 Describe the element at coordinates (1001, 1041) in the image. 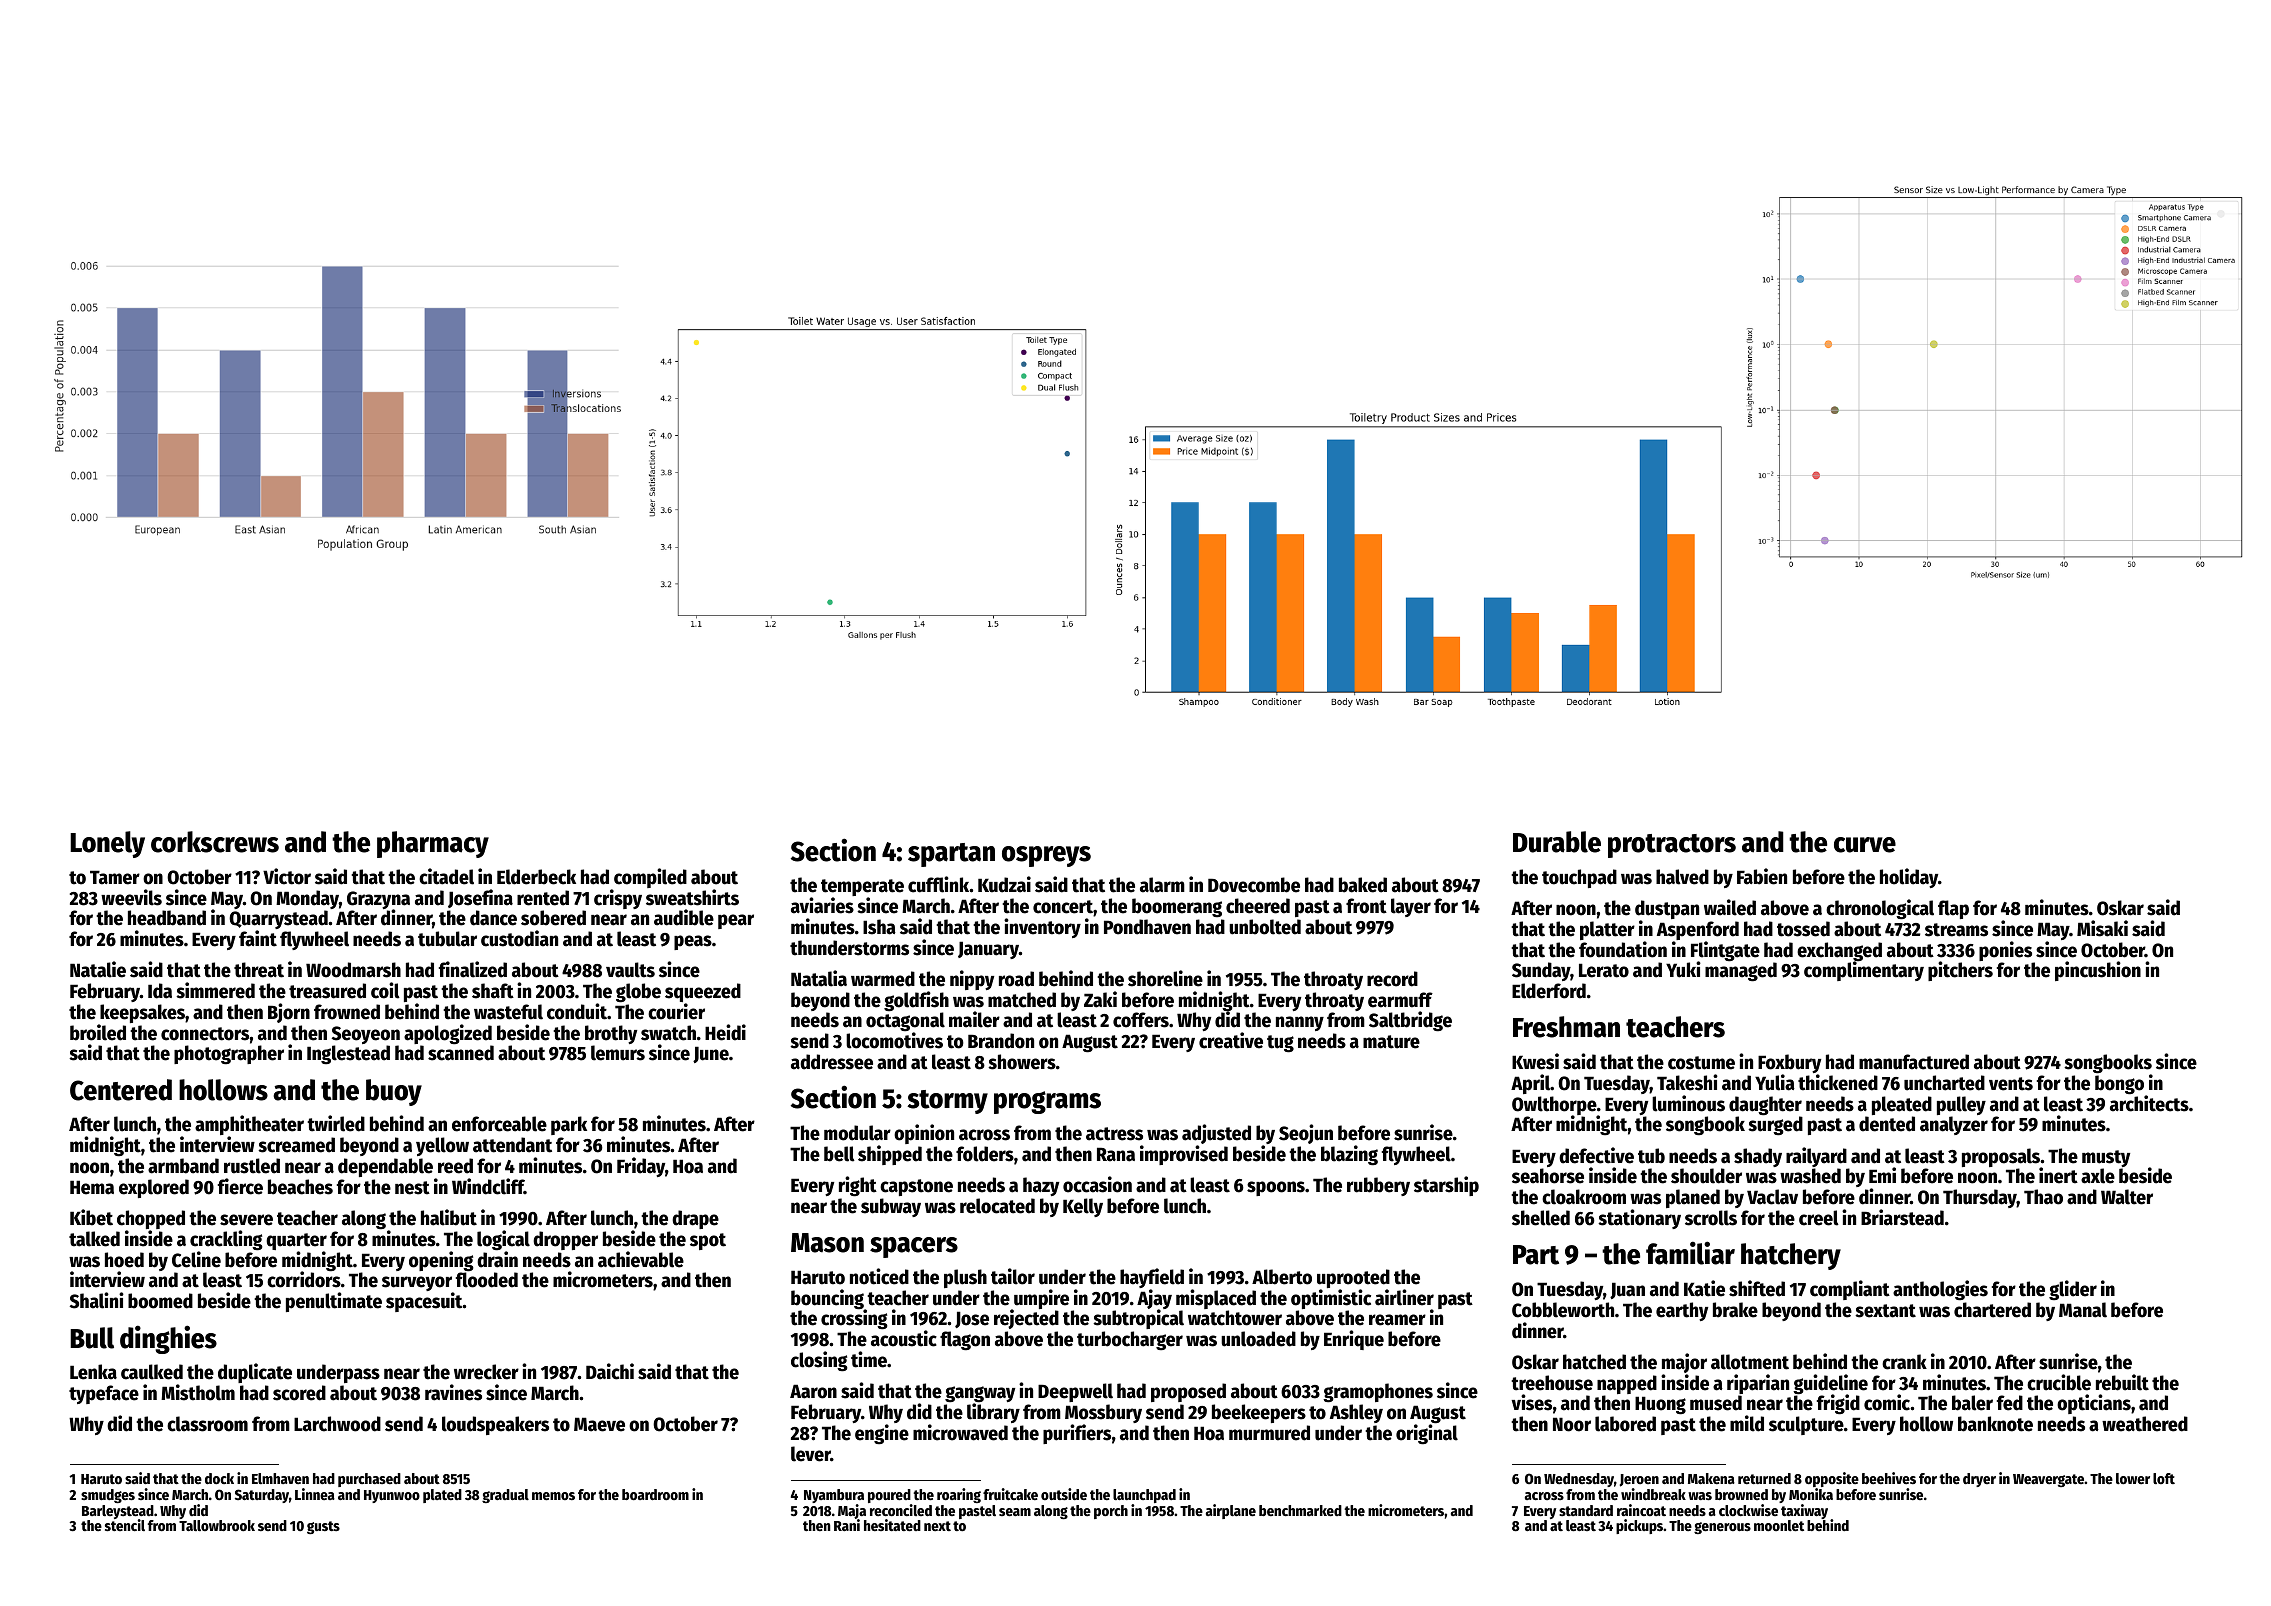

I see `Brandon` at that location.
